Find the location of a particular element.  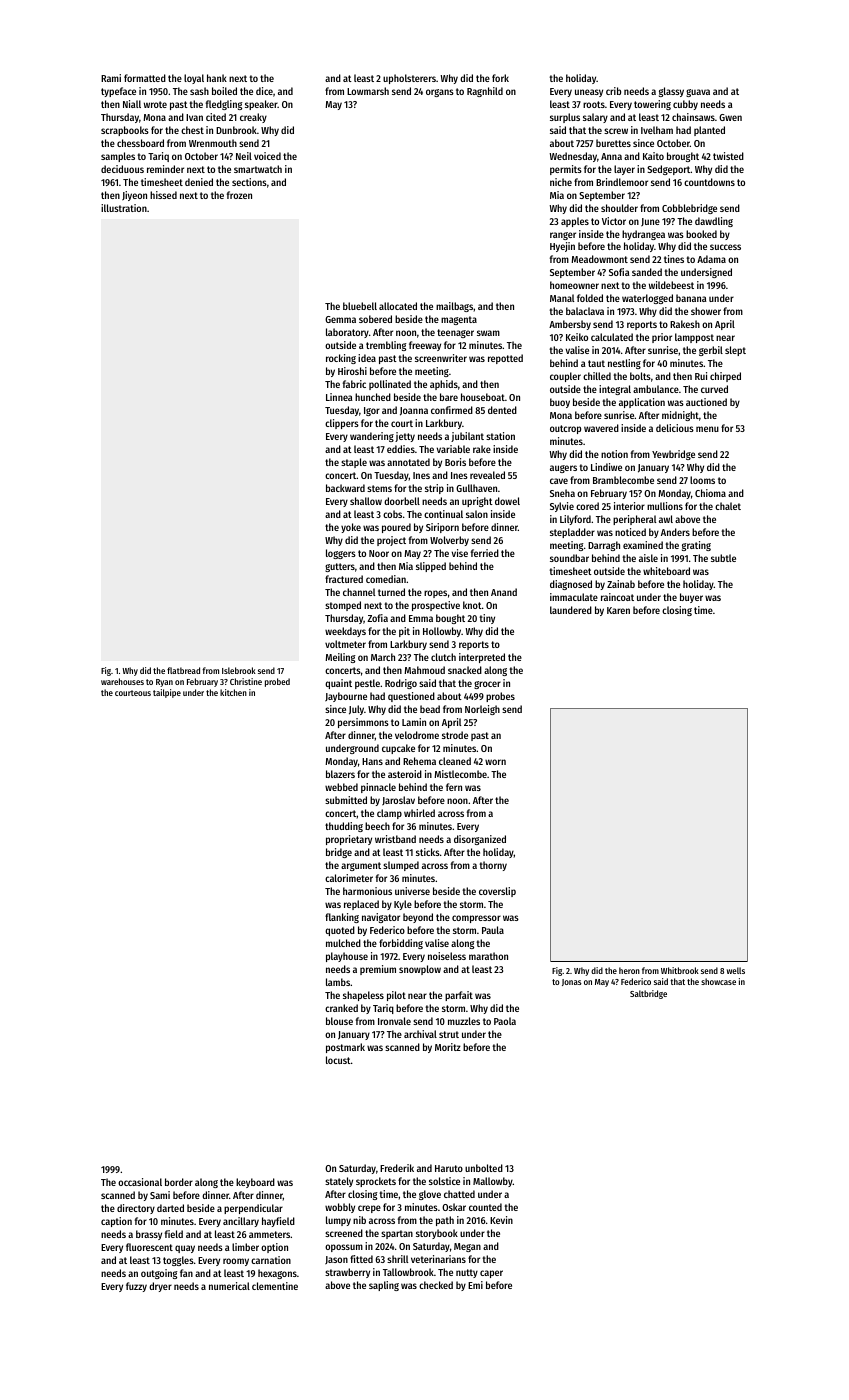

warehouses is located at coordinates (122, 681).
